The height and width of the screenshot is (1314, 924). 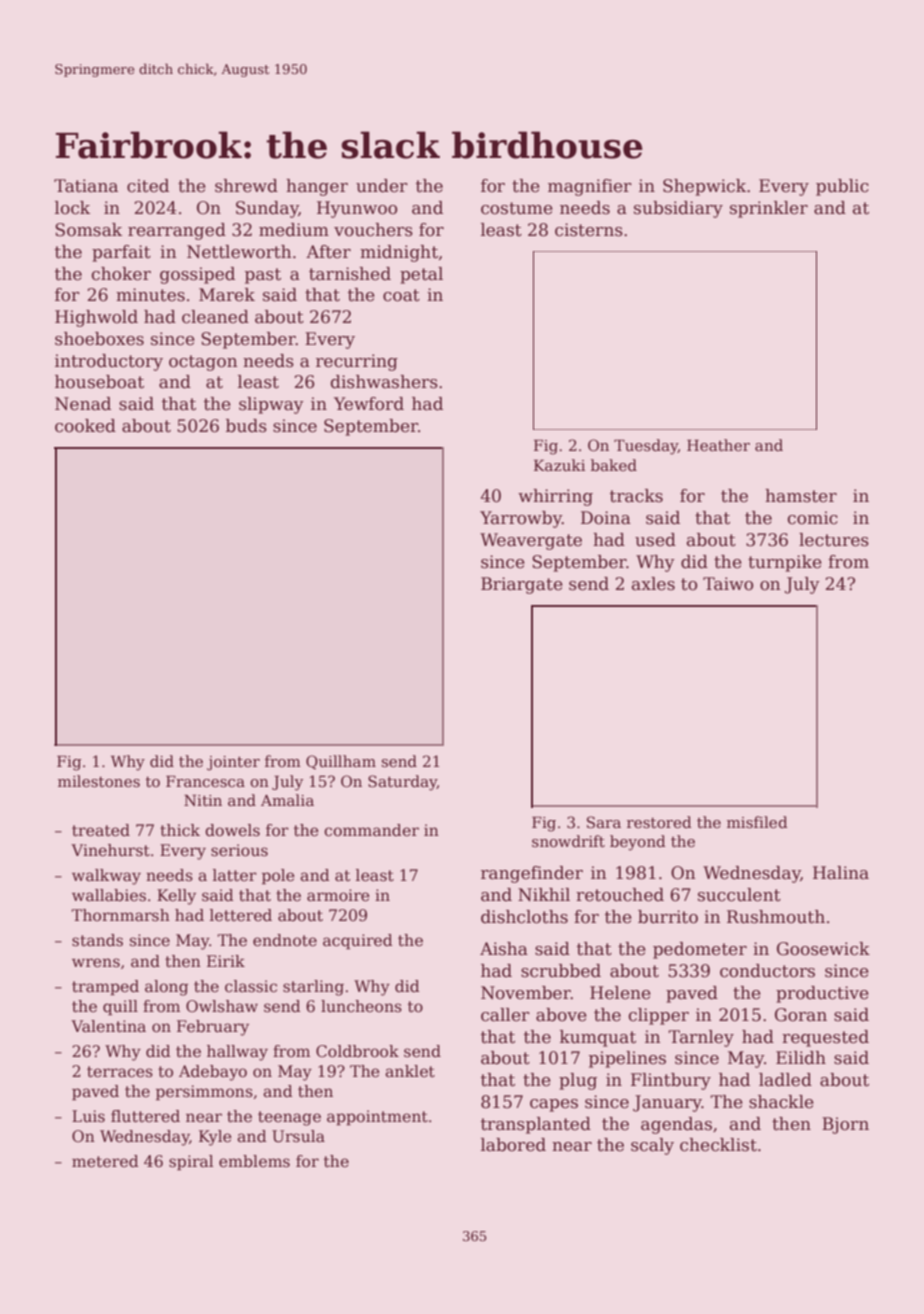 What do you see at coordinates (524, 917) in the screenshot?
I see `dishcloths` at bounding box center [524, 917].
